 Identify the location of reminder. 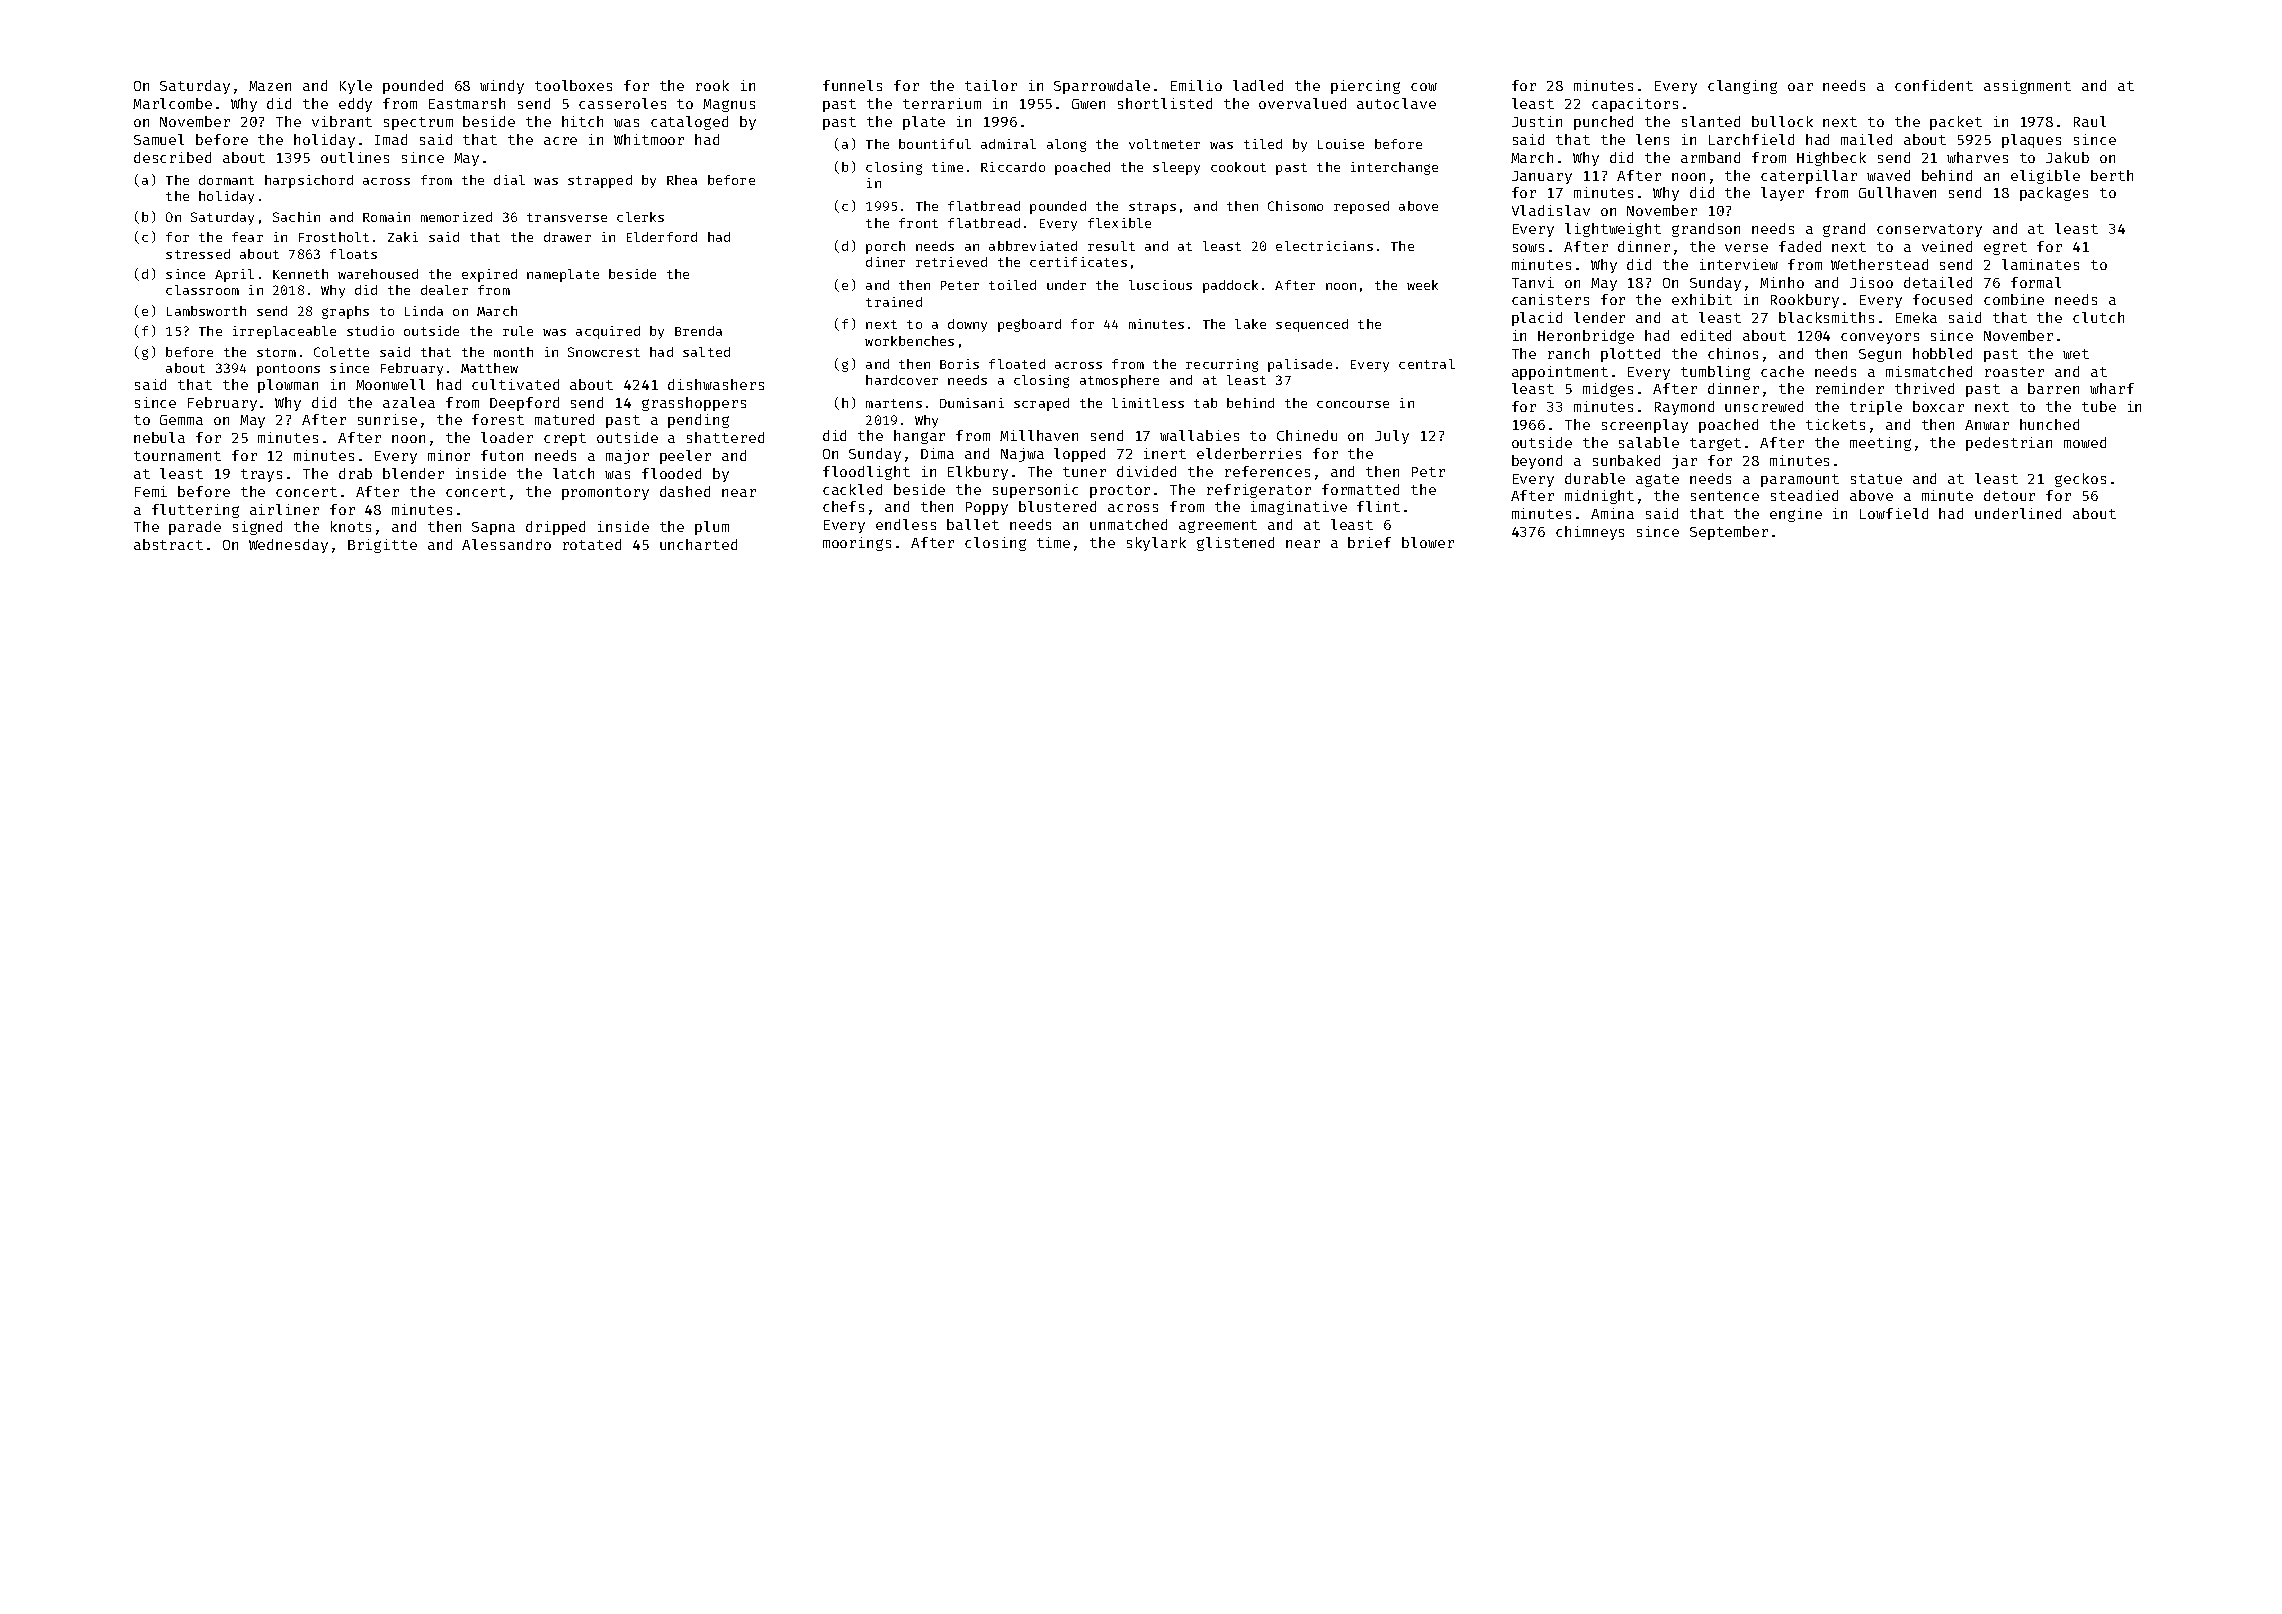
(1850, 388).
